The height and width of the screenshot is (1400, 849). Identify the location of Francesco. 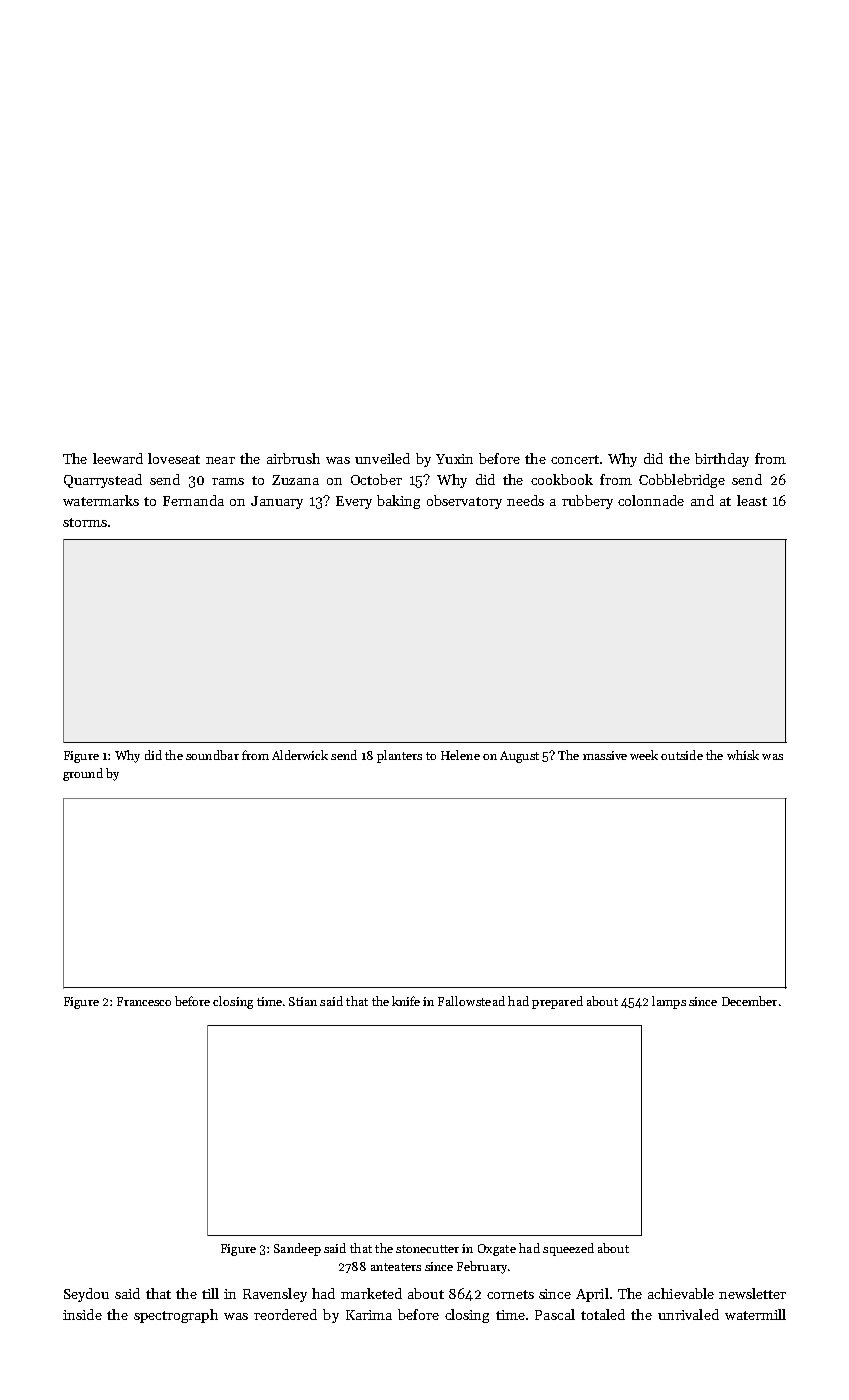
(144, 1001).
